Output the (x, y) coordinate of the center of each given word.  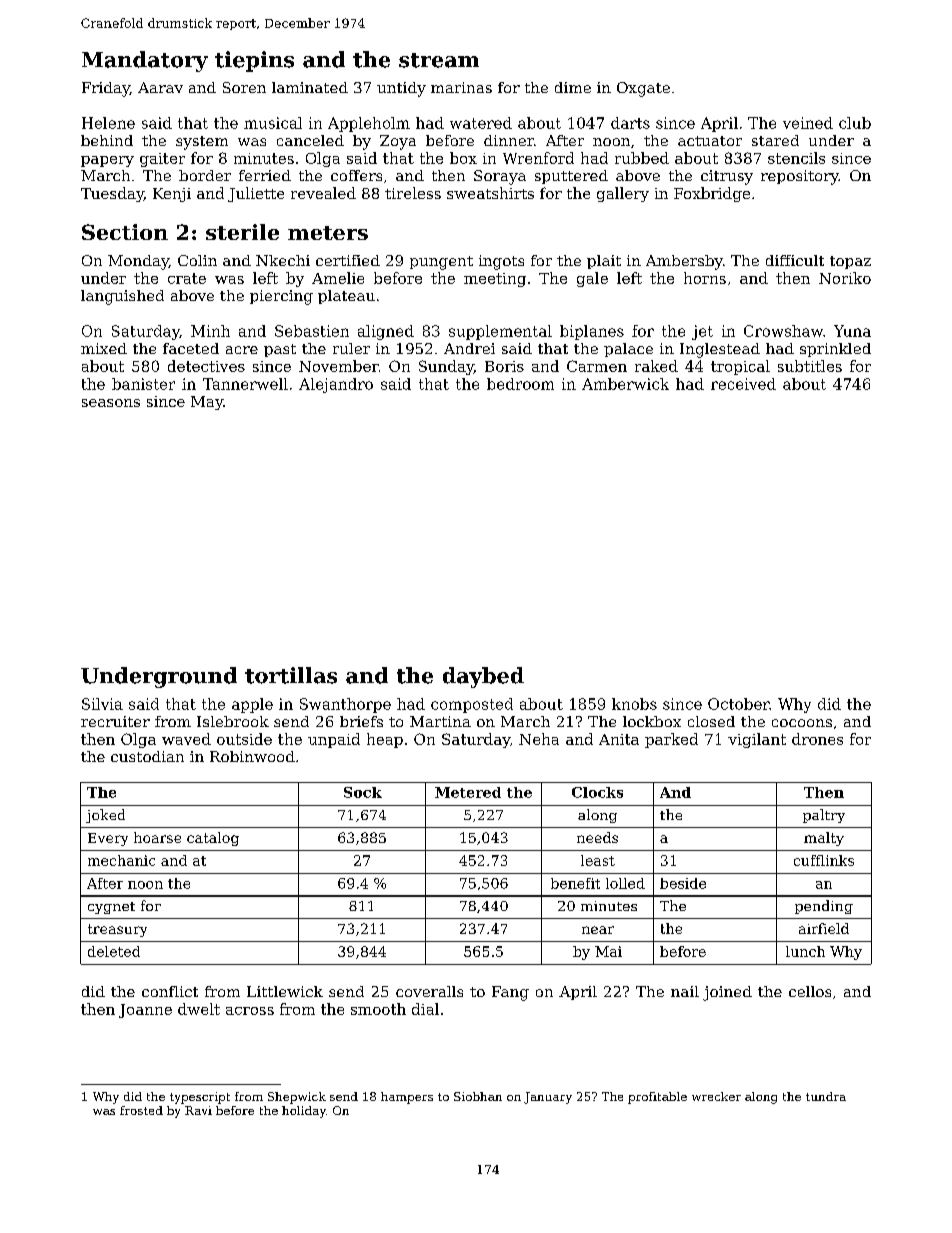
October (738, 704)
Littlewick (285, 991)
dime (573, 87)
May (207, 403)
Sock (363, 792)
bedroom (520, 384)
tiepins (254, 61)
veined (808, 123)
